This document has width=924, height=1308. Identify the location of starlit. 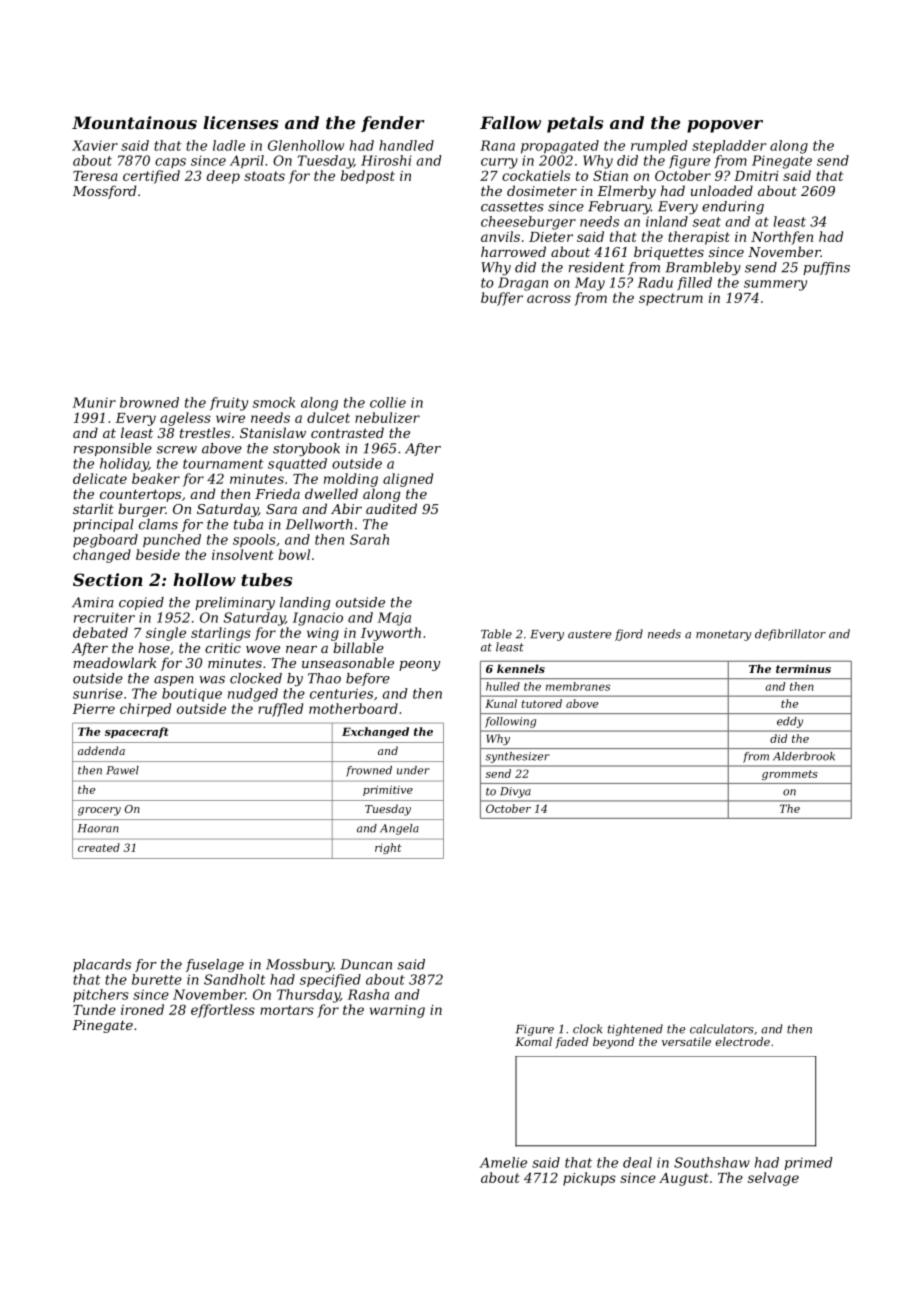
(93, 508).
